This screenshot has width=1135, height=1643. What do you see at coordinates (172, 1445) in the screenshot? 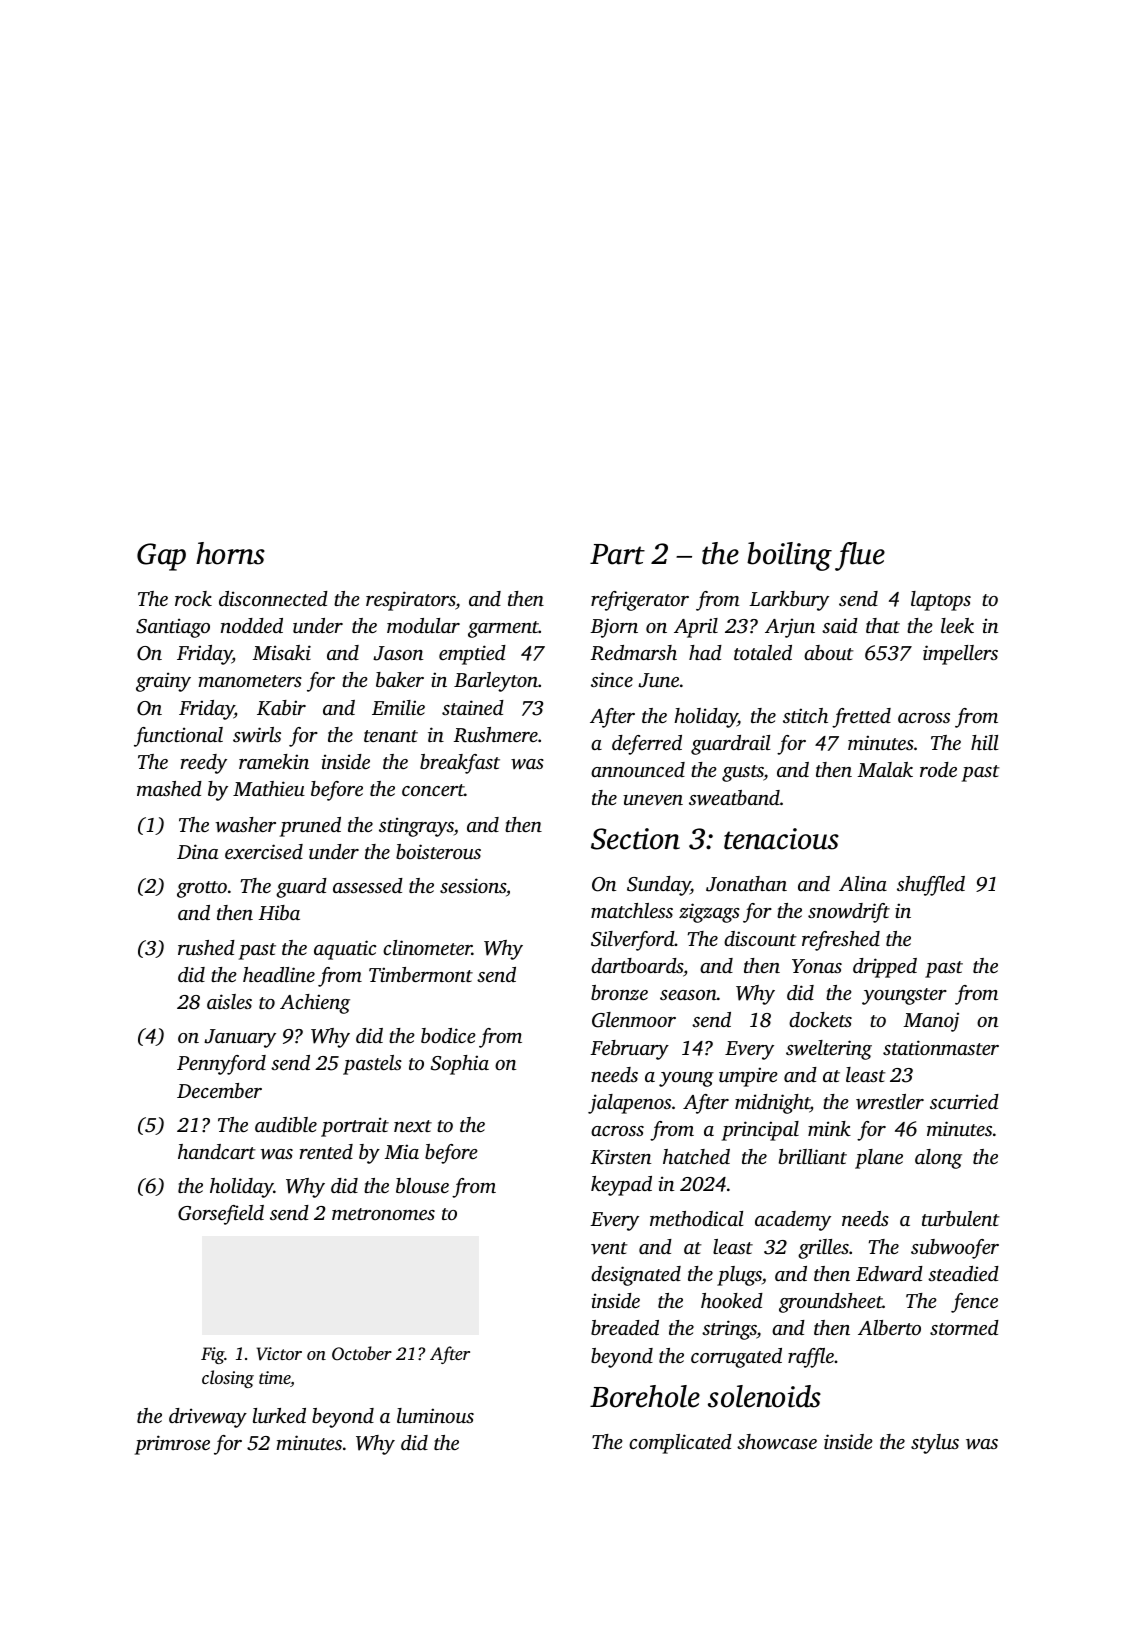
I see `primrose` at bounding box center [172, 1445].
